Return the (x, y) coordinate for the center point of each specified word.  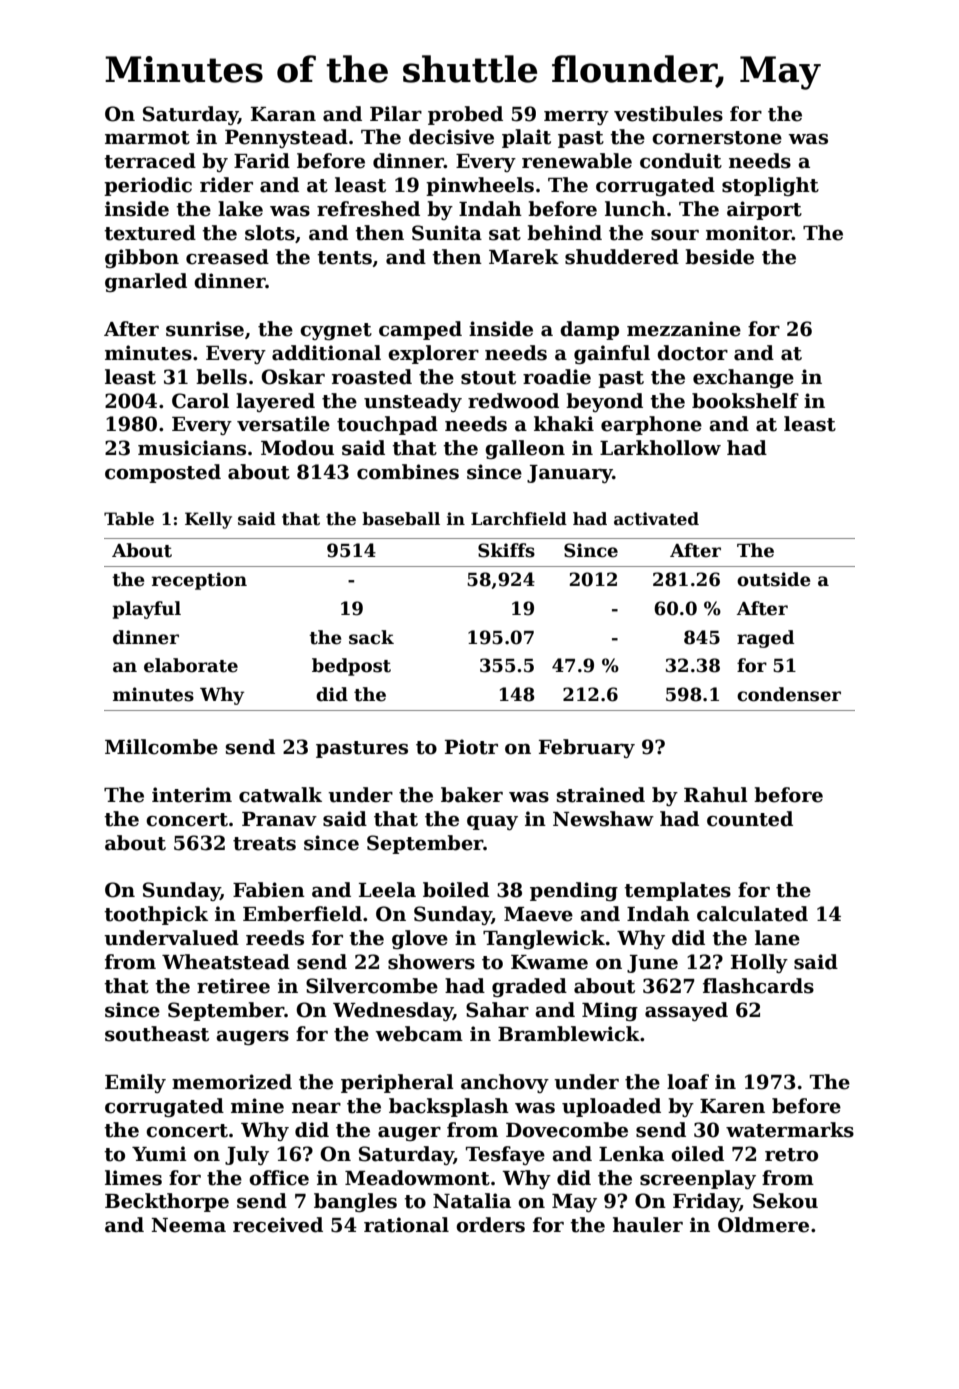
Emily (135, 1083)
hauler (648, 1225)
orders (490, 1225)
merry (576, 117)
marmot (147, 138)
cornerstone (717, 138)
